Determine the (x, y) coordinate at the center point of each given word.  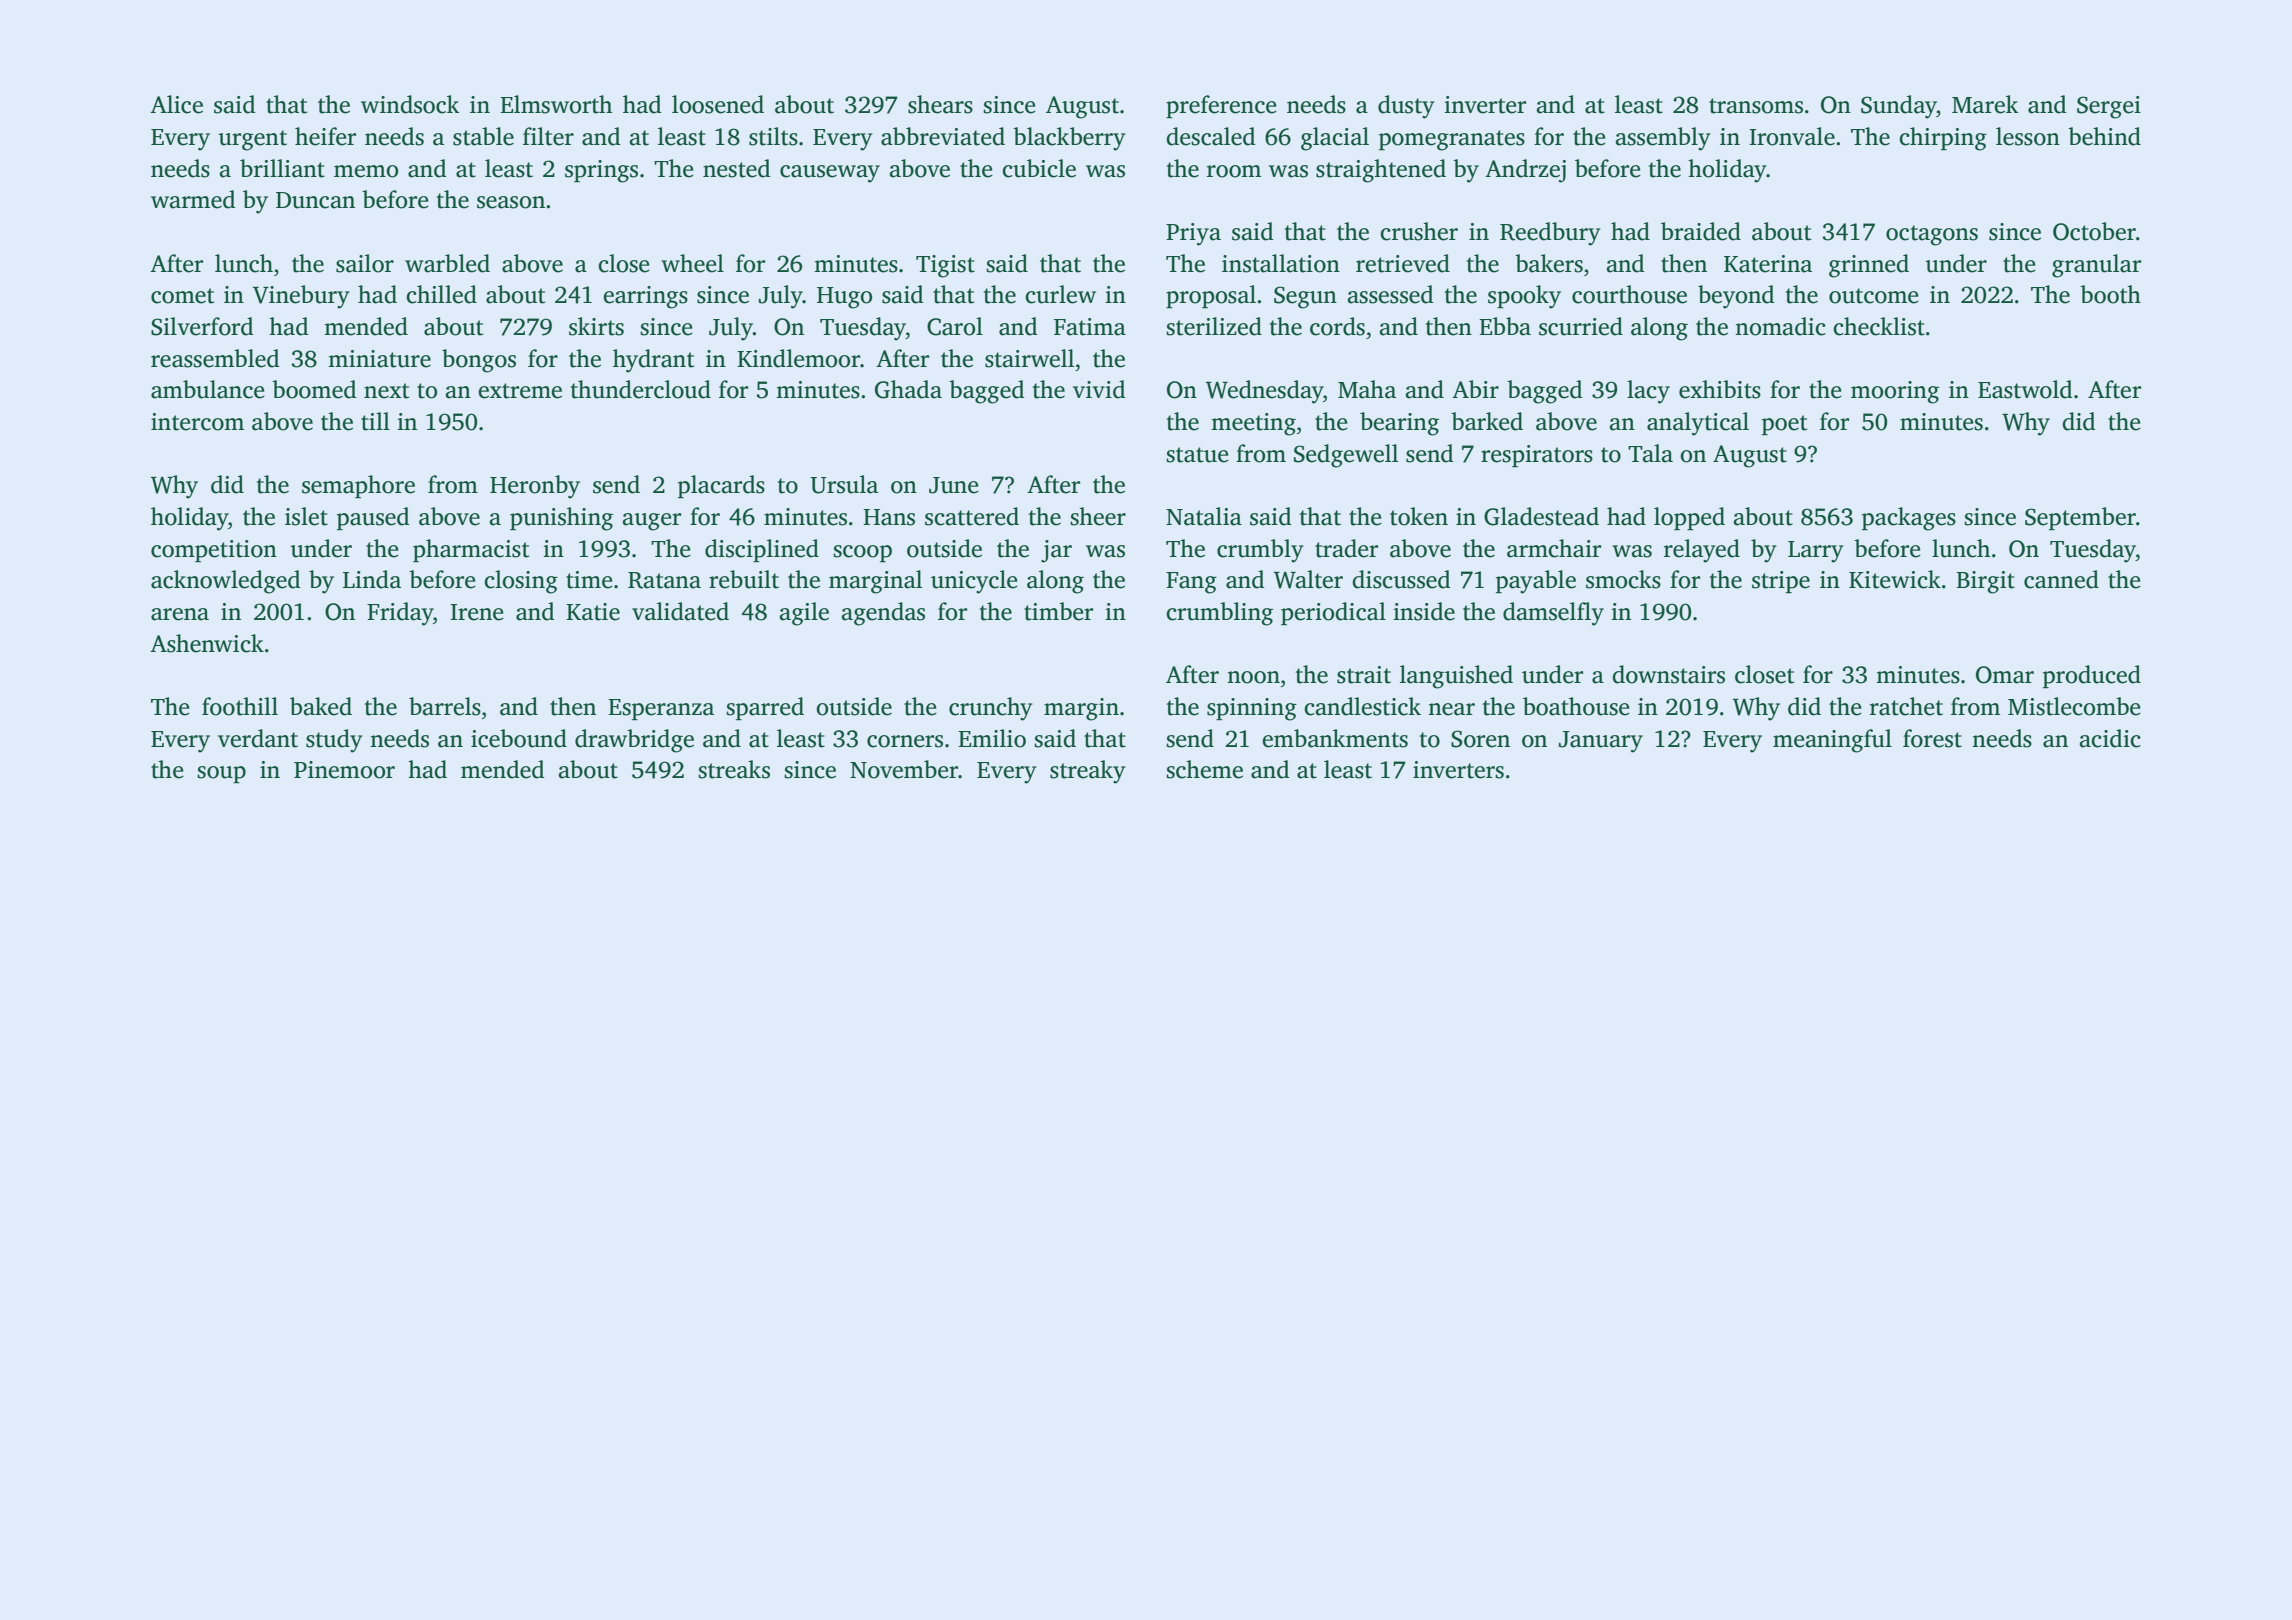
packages (1909, 519)
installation (1281, 263)
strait (1364, 675)
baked (321, 706)
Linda (372, 579)
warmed (193, 199)
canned (2061, 579)
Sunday (1899, 107)
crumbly (1260, 551)
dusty (1406, 107)
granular (2096, 266)
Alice (176, 104)
